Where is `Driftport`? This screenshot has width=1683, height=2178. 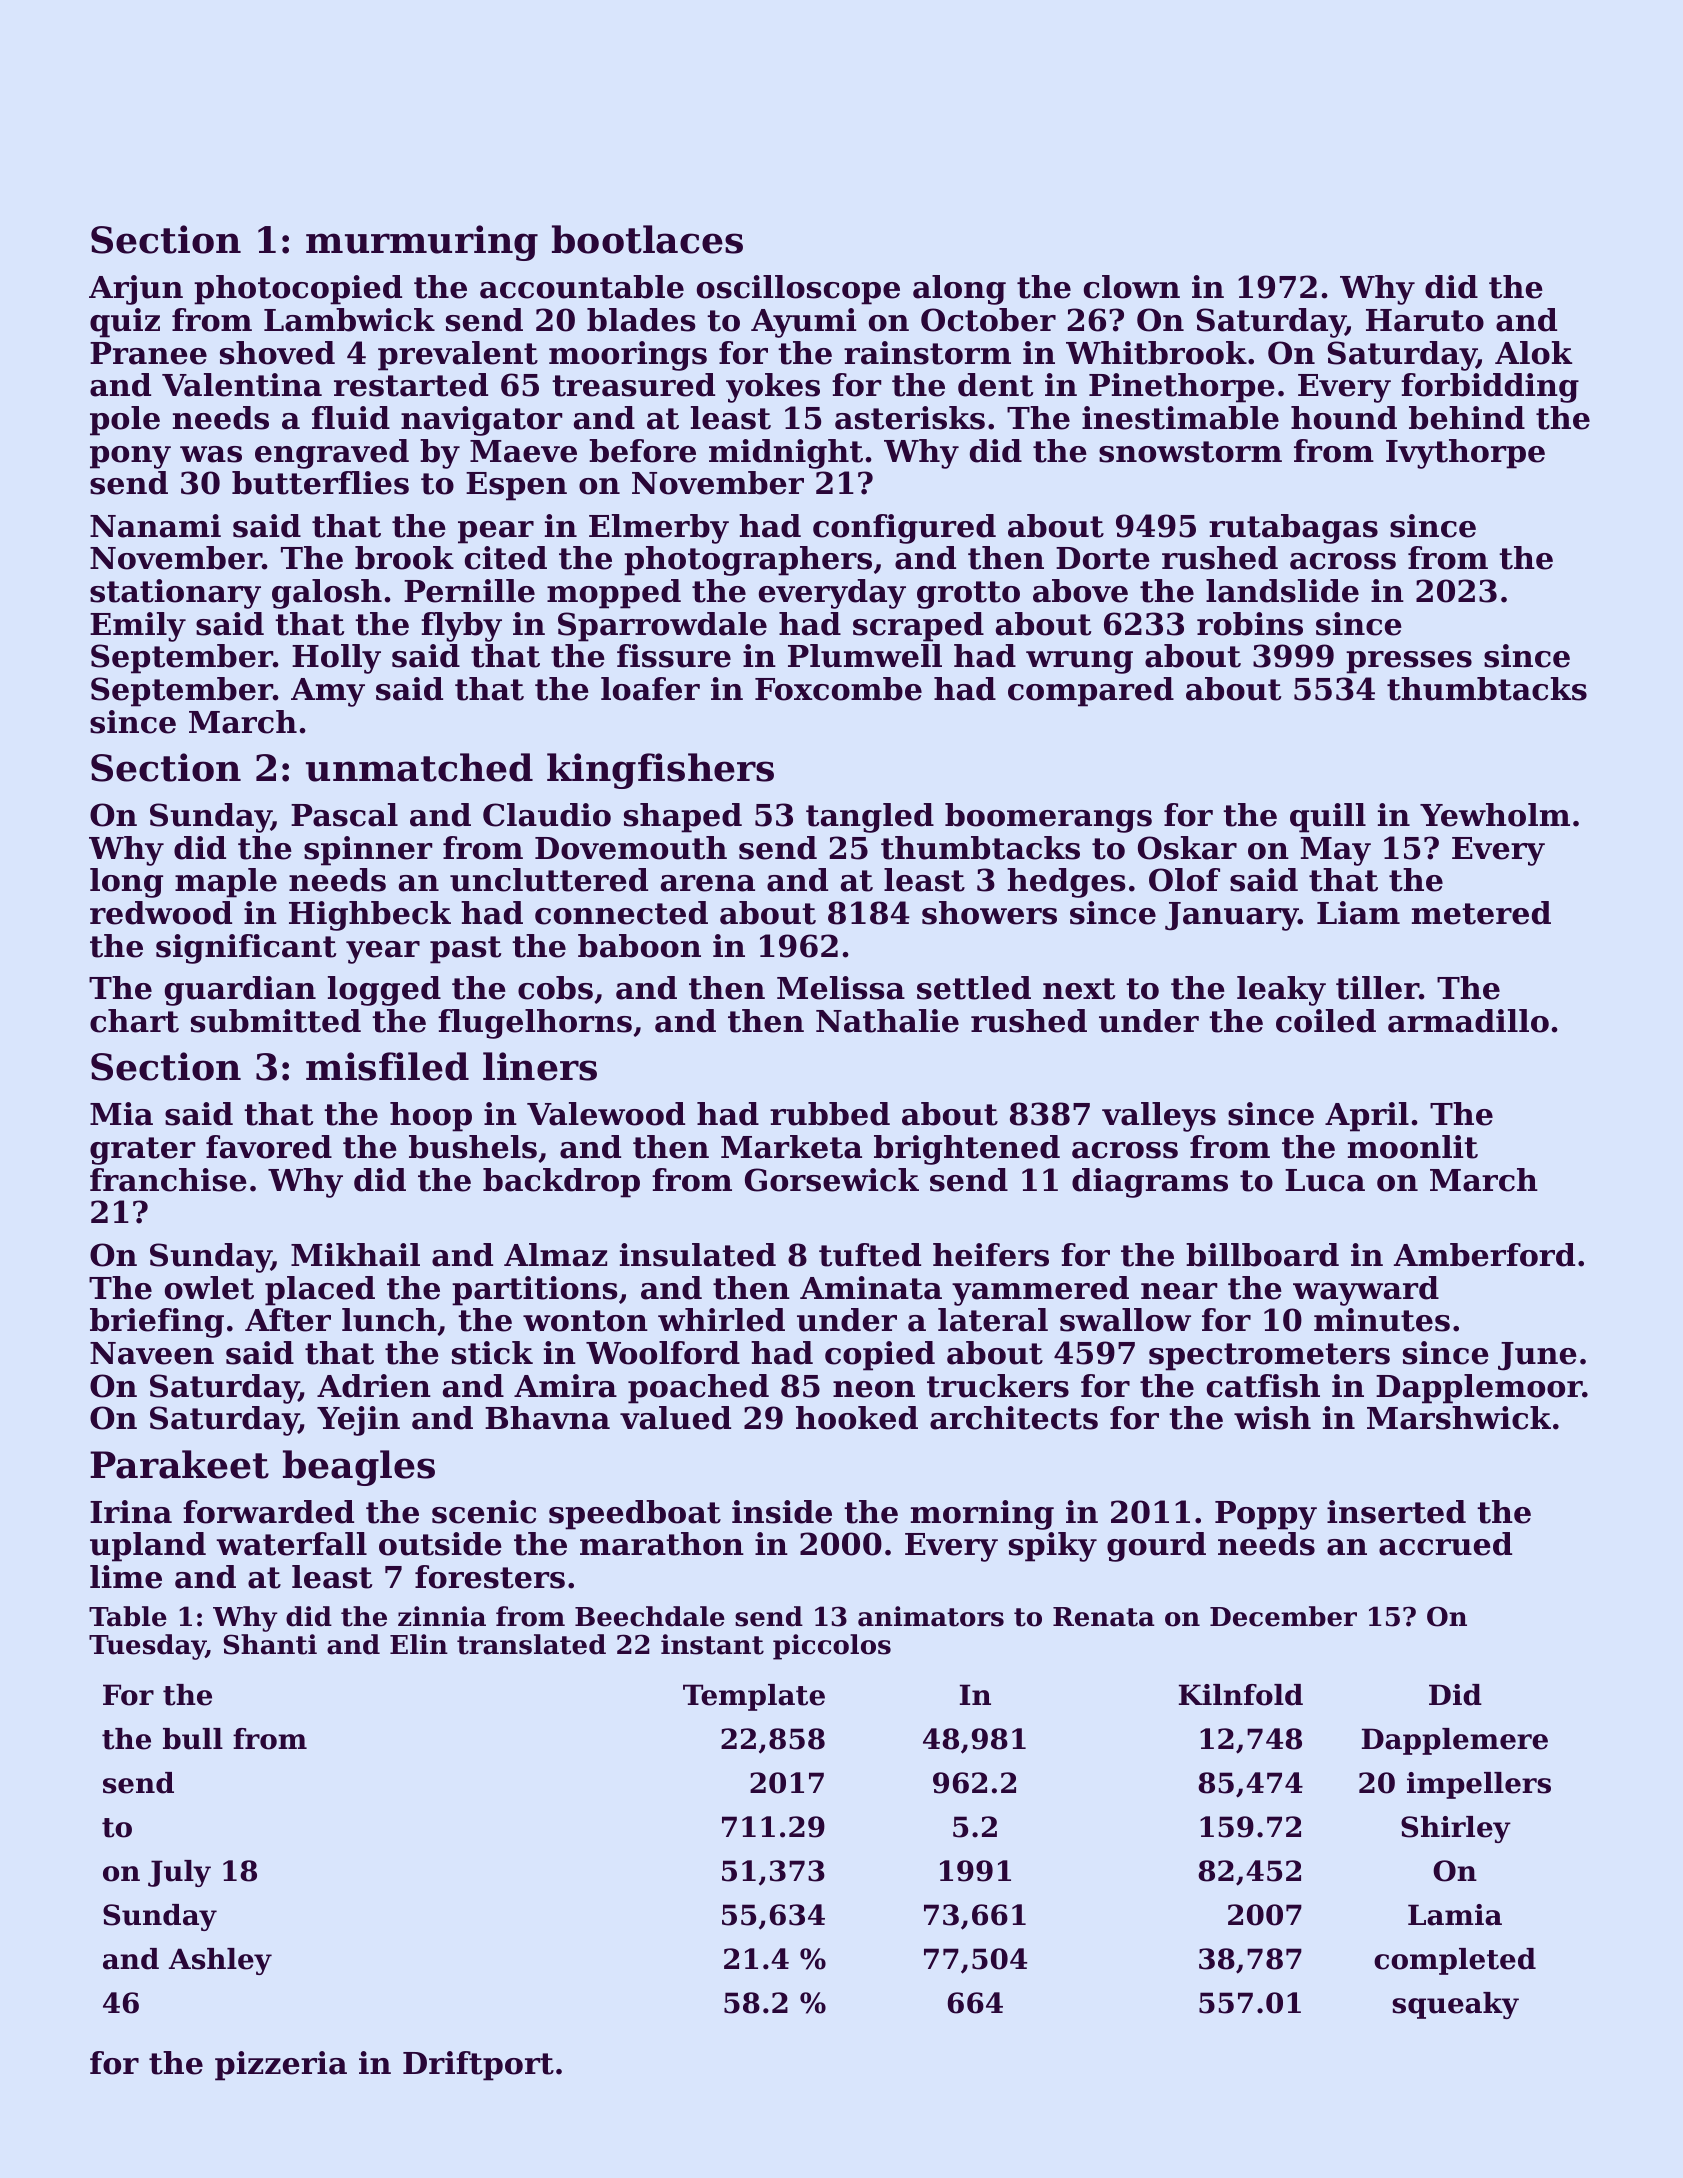
Driftport is located at coordinates (478, 2066).
